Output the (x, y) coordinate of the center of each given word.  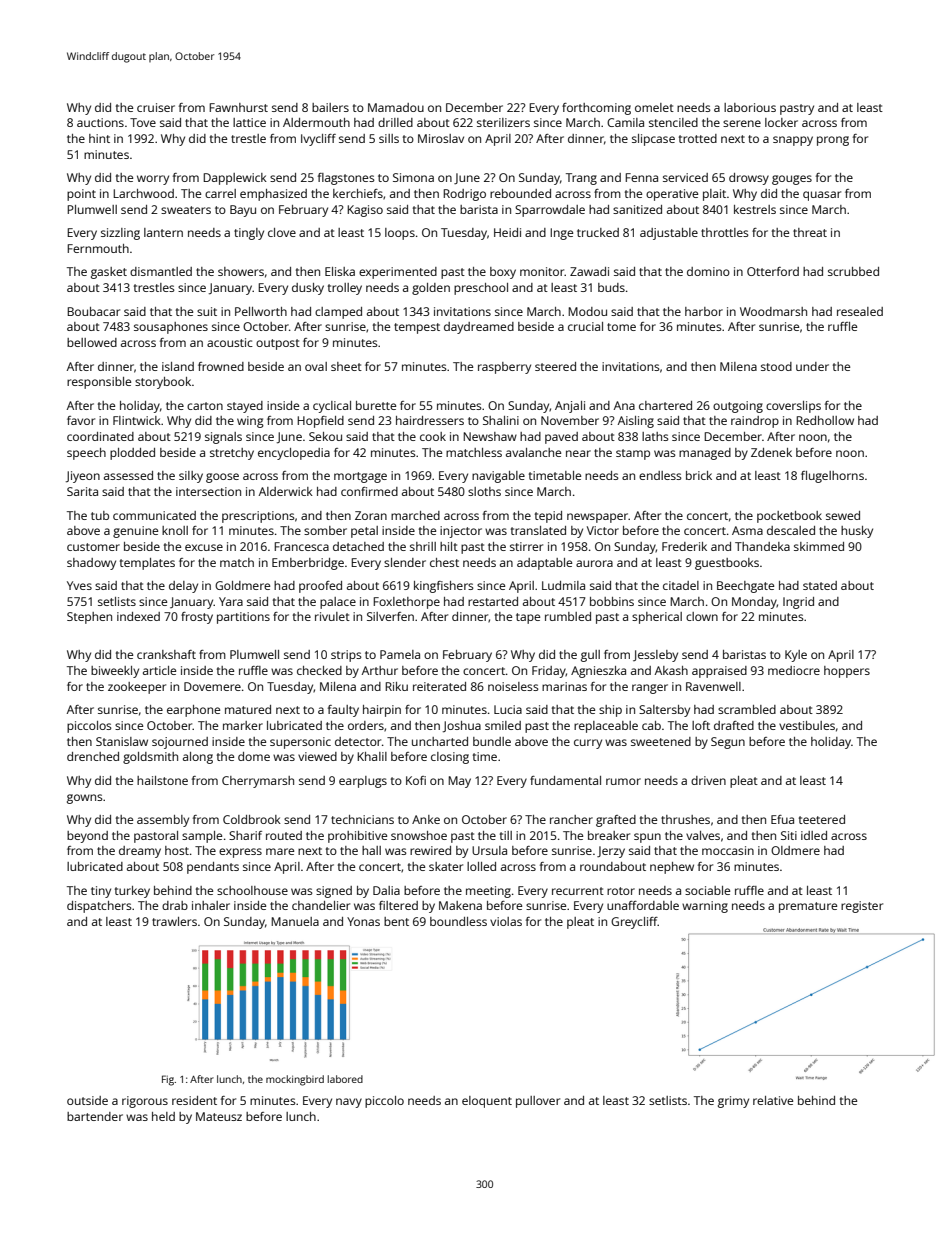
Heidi (507, 232)
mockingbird (295, 1080)
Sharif (245, 835)
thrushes (685, 819)
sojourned (180, 743)
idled (814, 835)
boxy (503, 273)
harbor (704, 311)
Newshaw (490, 436)
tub (100, 515)
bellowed (92, 342)
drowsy (749, 179)
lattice (249, 122)
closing (450, 758)
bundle (492, 741)
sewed (843, 515)
